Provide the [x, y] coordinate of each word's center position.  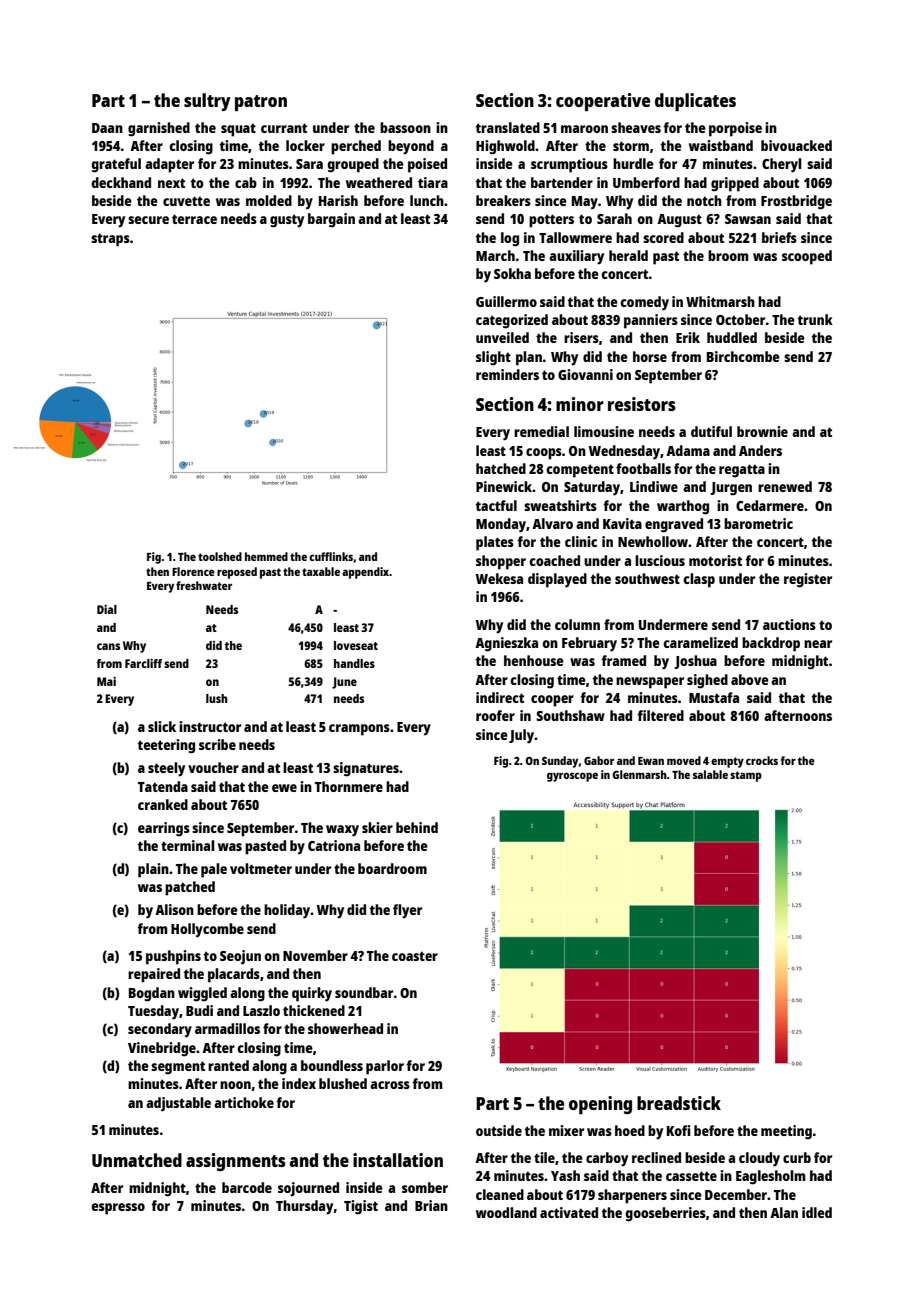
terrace [194, 219]
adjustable [178, 1104]
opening [600, 1105]
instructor [210, 726]
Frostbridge [796, 202]
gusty [287, 221]
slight [493, 358]
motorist [715, 560]
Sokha [512, 273]
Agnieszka [506, 644]
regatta [742, 471]
